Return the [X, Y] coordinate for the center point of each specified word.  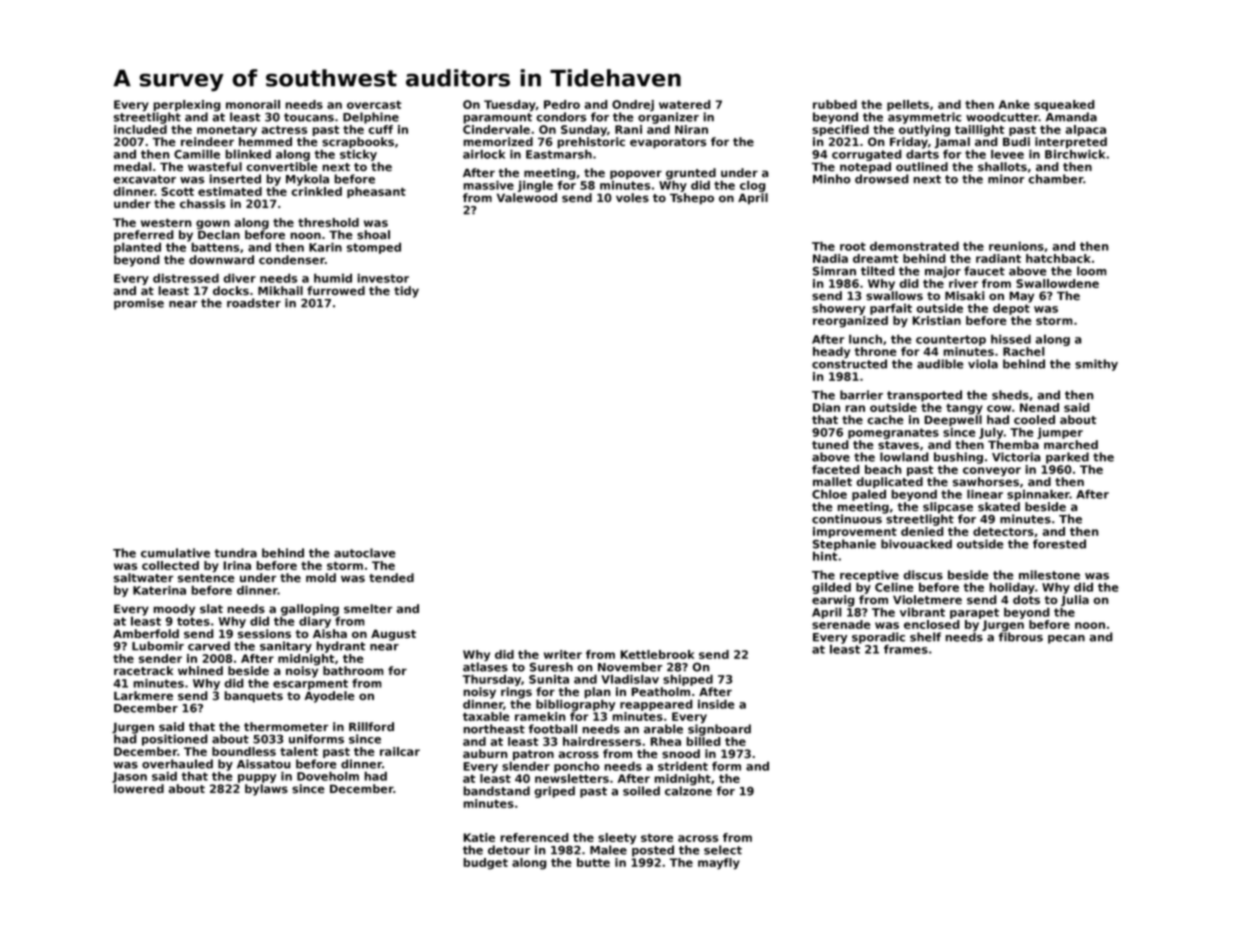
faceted [836, 469]
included [140, 129]
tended [391, 578]
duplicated [889, 483]
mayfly [719, 864]
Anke [1014, 104]
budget [485, 864]
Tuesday [510, 106]
